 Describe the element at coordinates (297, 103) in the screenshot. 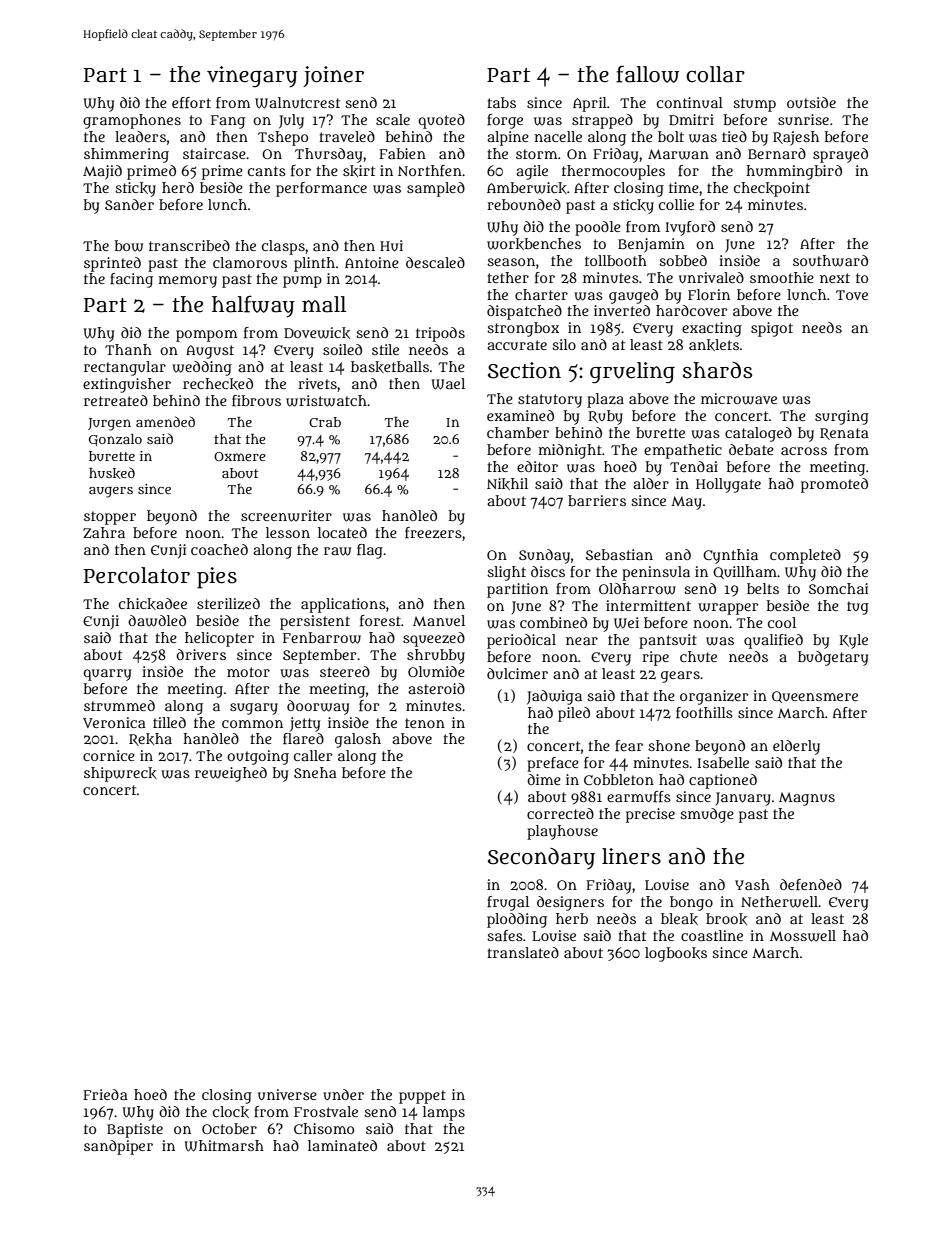

I see `Walnutcrest` at that location.
